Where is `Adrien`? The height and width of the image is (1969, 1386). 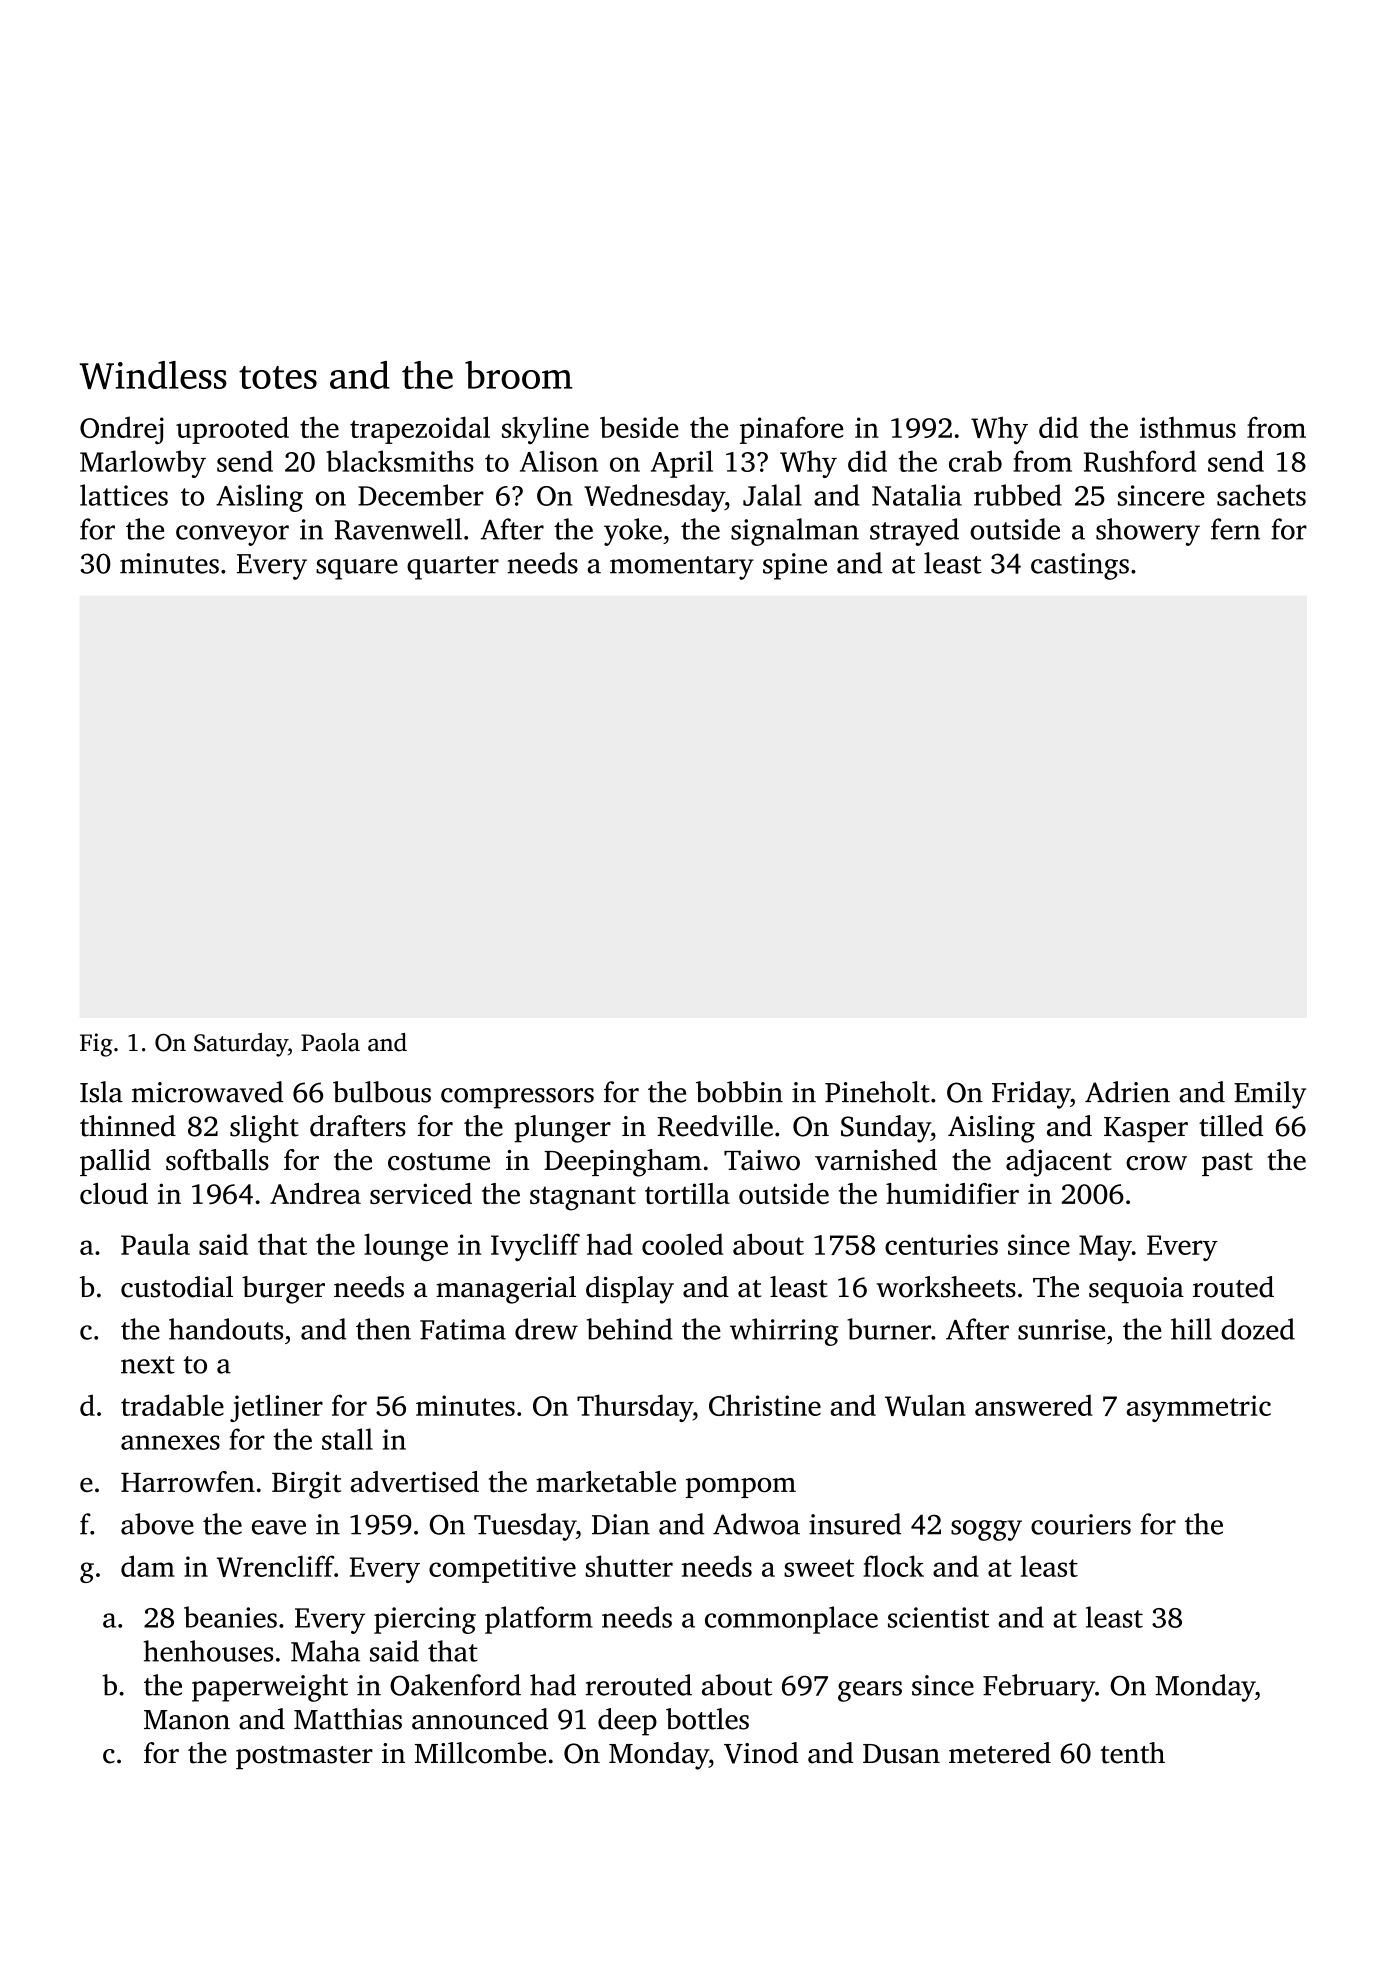
Adrien is located at coordinates (1127, 1092).
